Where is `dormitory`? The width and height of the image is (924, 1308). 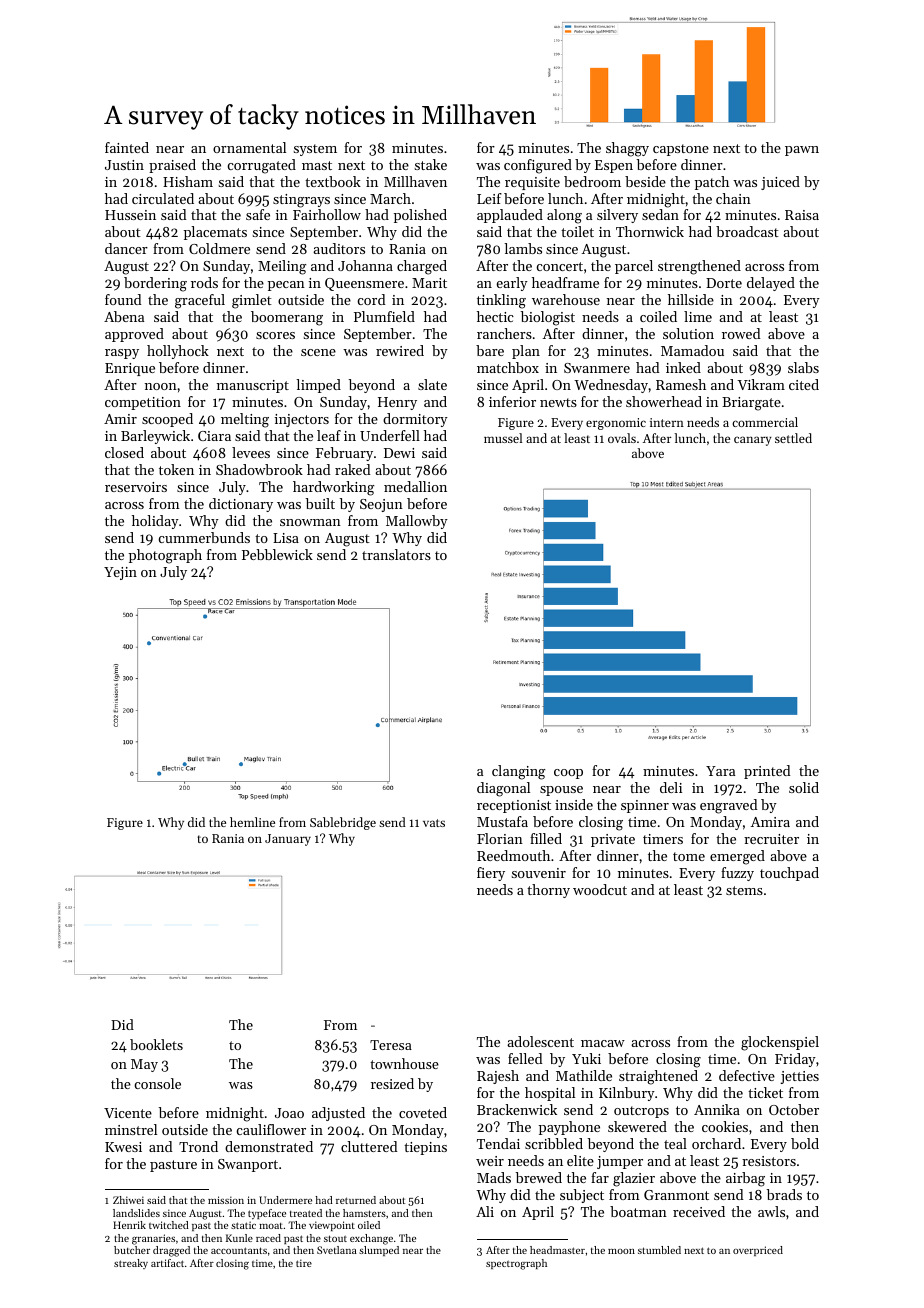 dormitory is located at coordinates (415, 420).
